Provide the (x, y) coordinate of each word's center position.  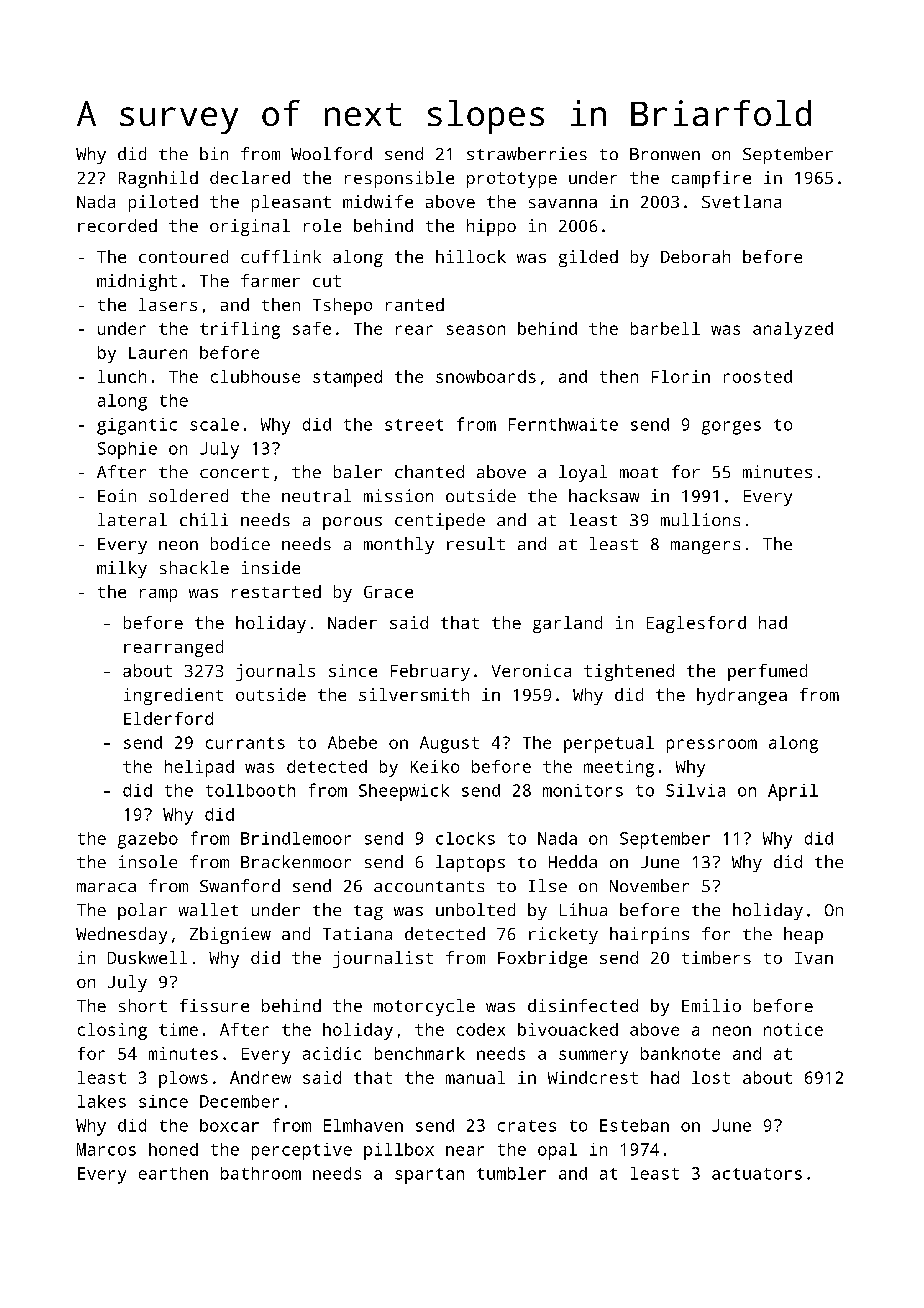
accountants (429, 886)
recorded (117, 225)
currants (245, 743)
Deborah (695, 256)
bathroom (261, 1173)
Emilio (711, 1005)
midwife (378, 201)
